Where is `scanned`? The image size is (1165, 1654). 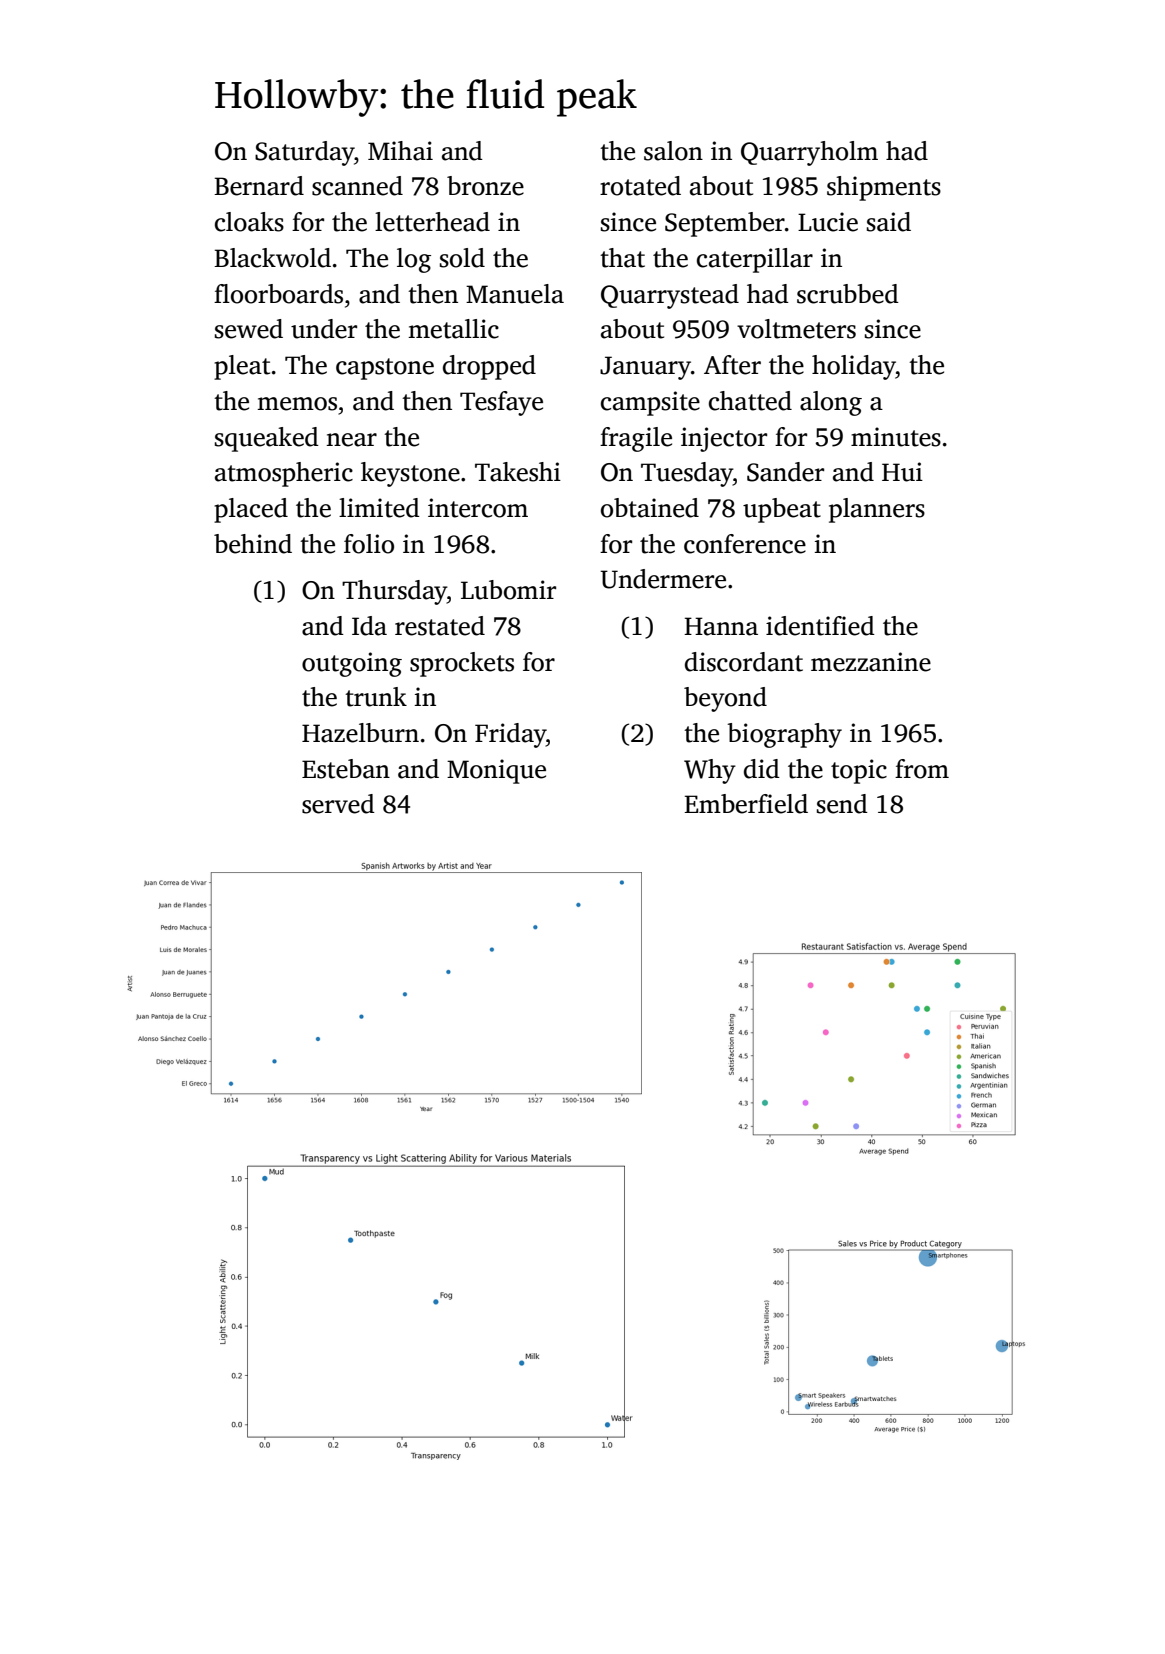
scanned is located at coordinates (357, 186).
